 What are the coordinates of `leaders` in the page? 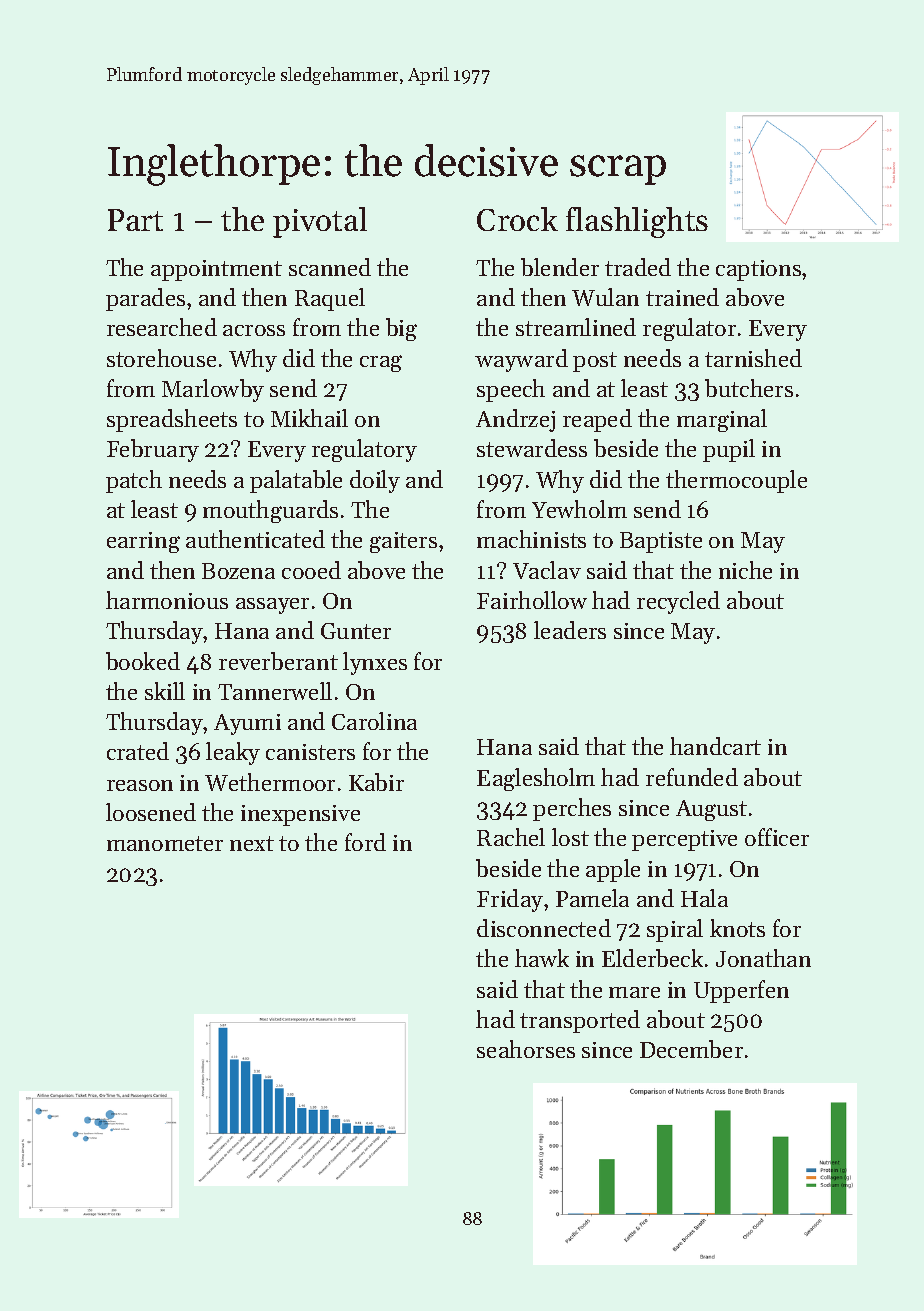 It's located at (570, 630).
